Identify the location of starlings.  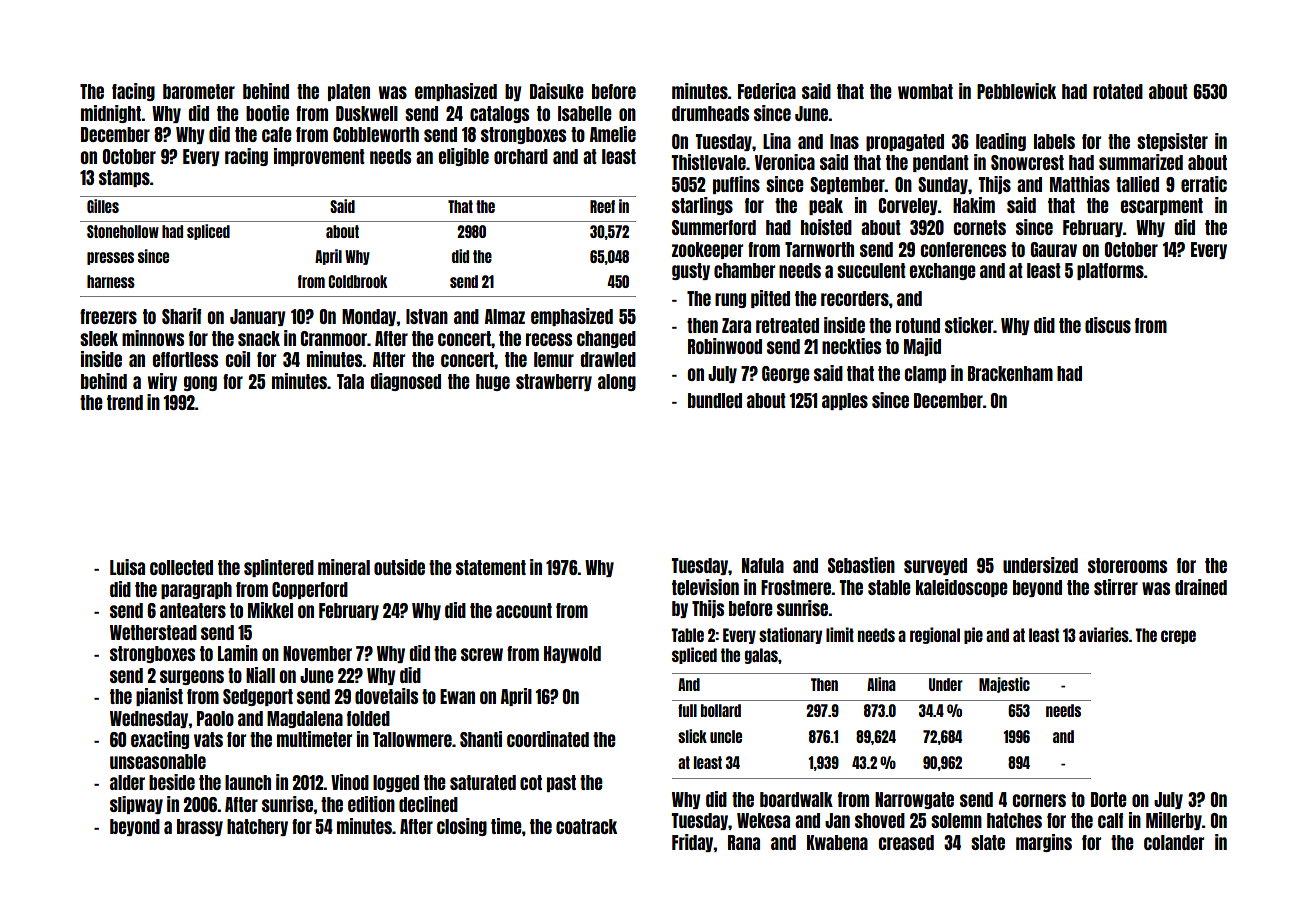
(702, 206).
